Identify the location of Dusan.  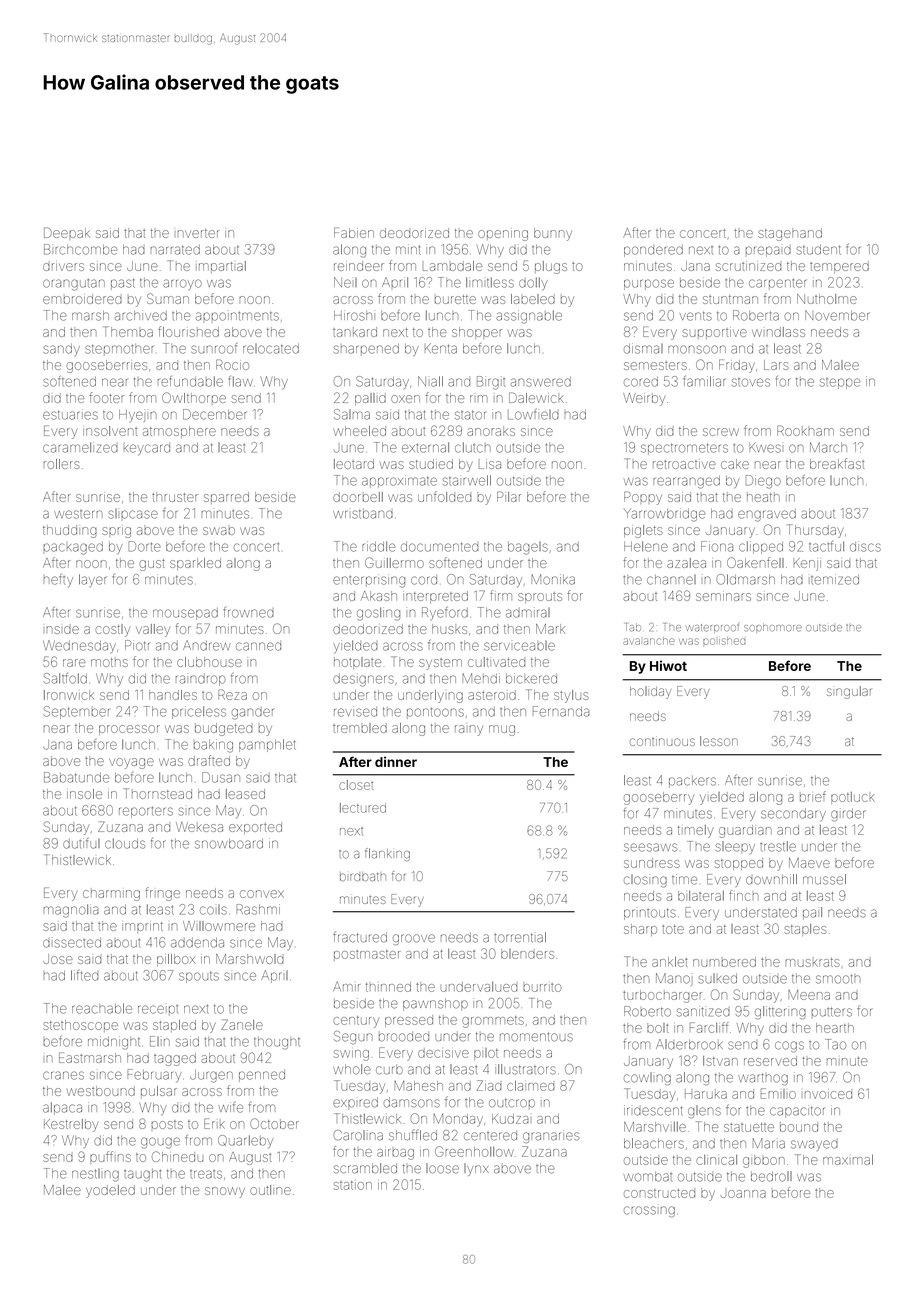
(221, 777).
